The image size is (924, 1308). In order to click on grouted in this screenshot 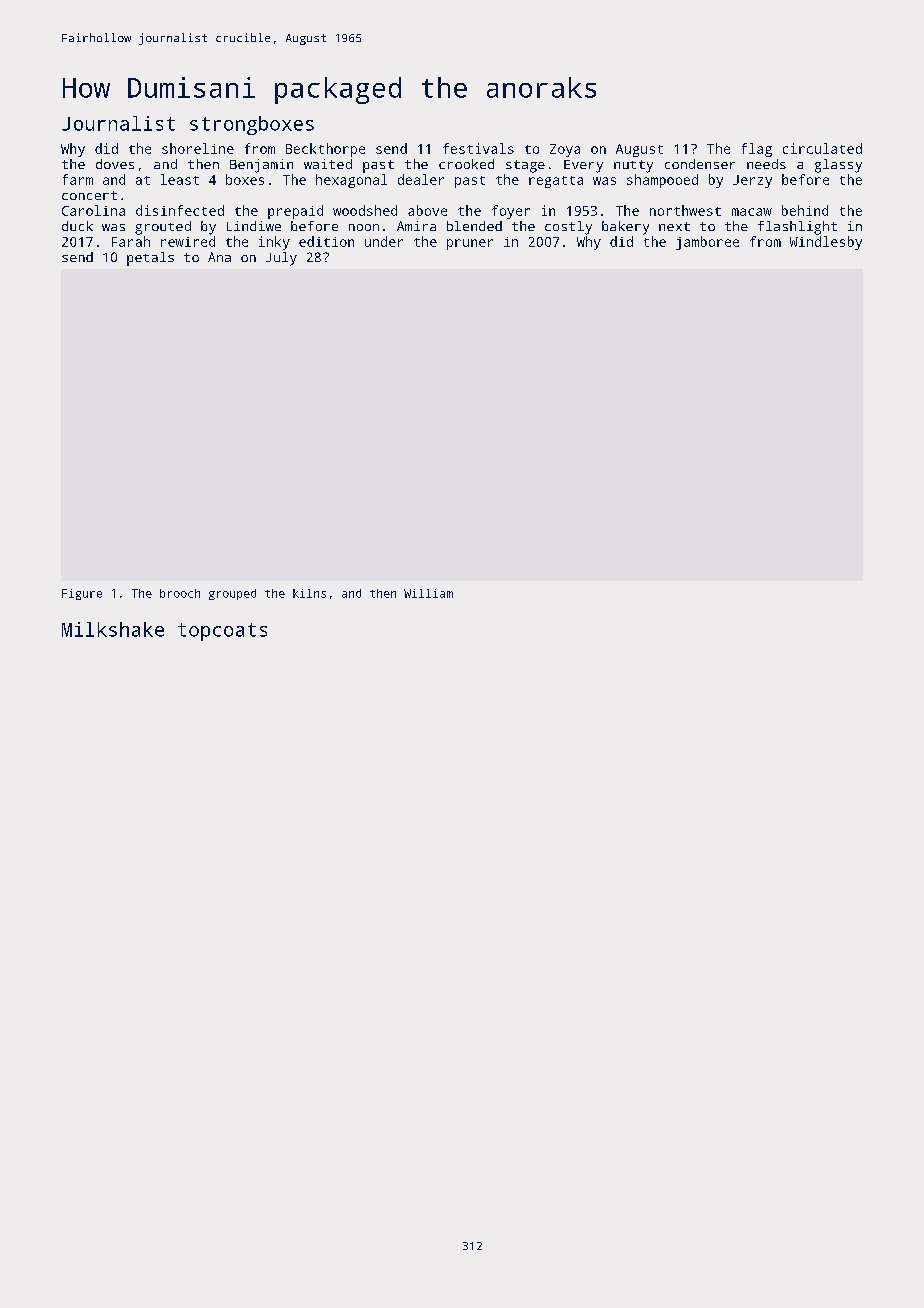, I will do `click(163, 228)`.
